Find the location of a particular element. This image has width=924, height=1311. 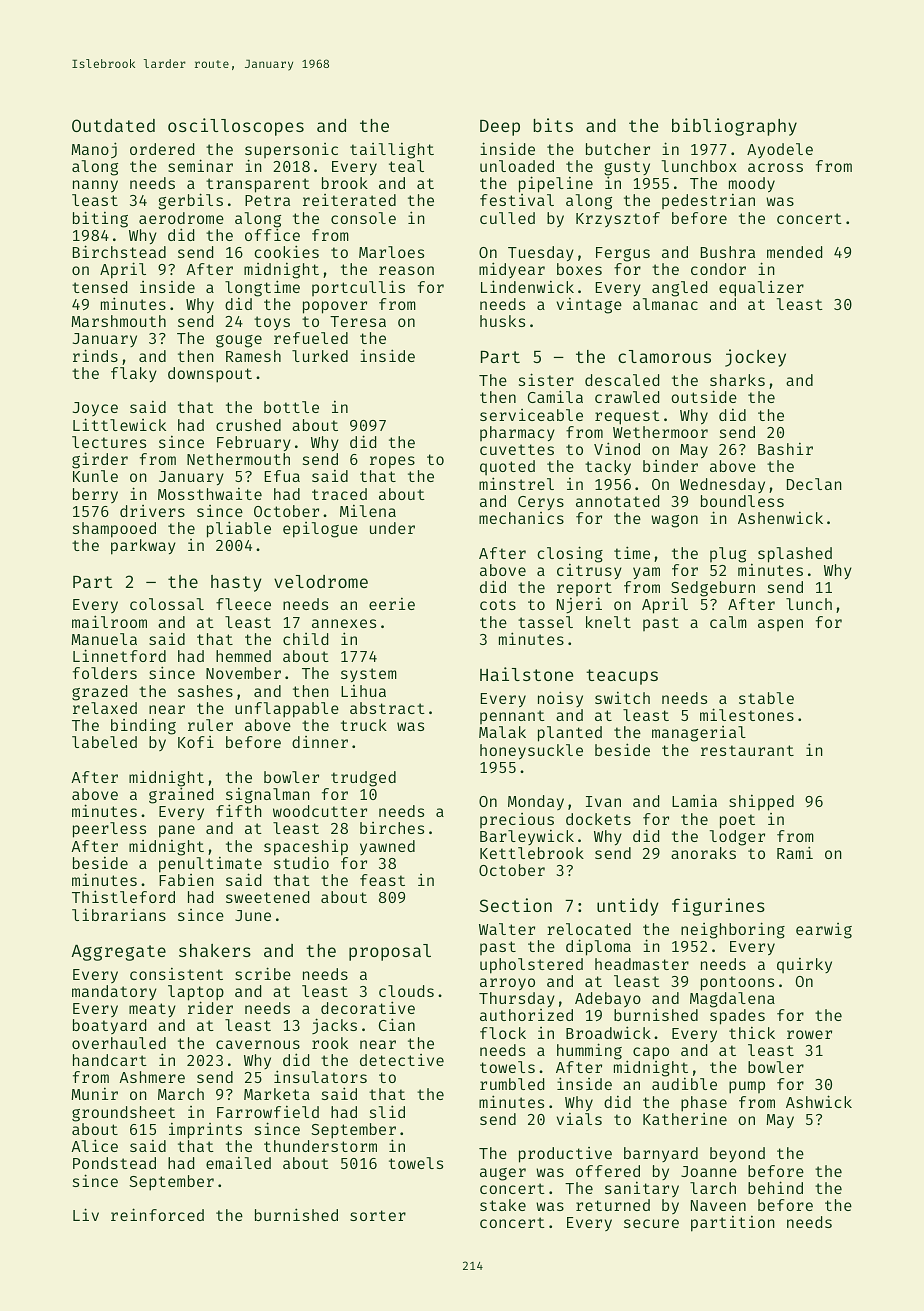

across is located at coordinates (775, 167).
